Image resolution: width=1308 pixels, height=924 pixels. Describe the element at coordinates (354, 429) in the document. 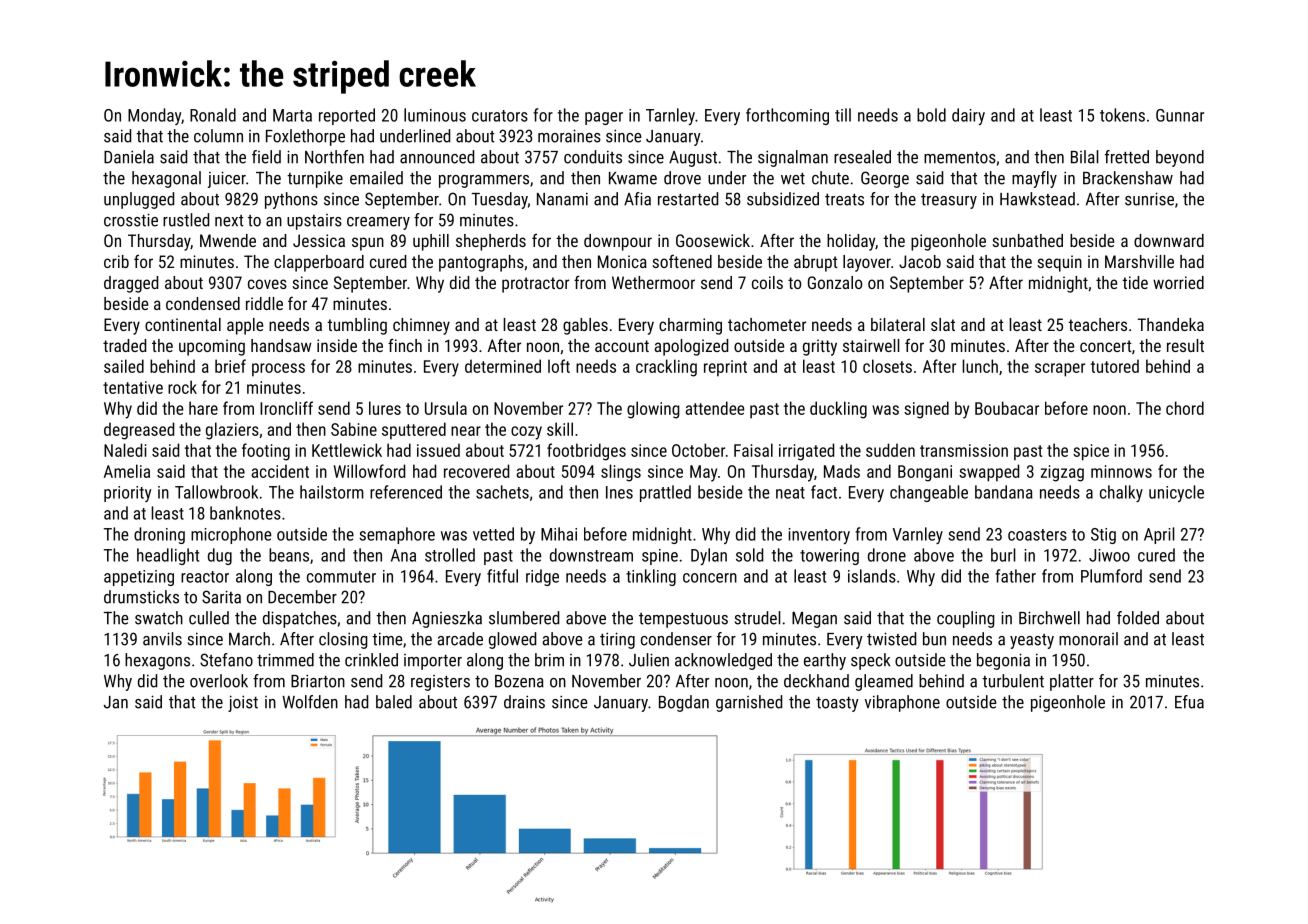

I see `Sabine` at that location.
